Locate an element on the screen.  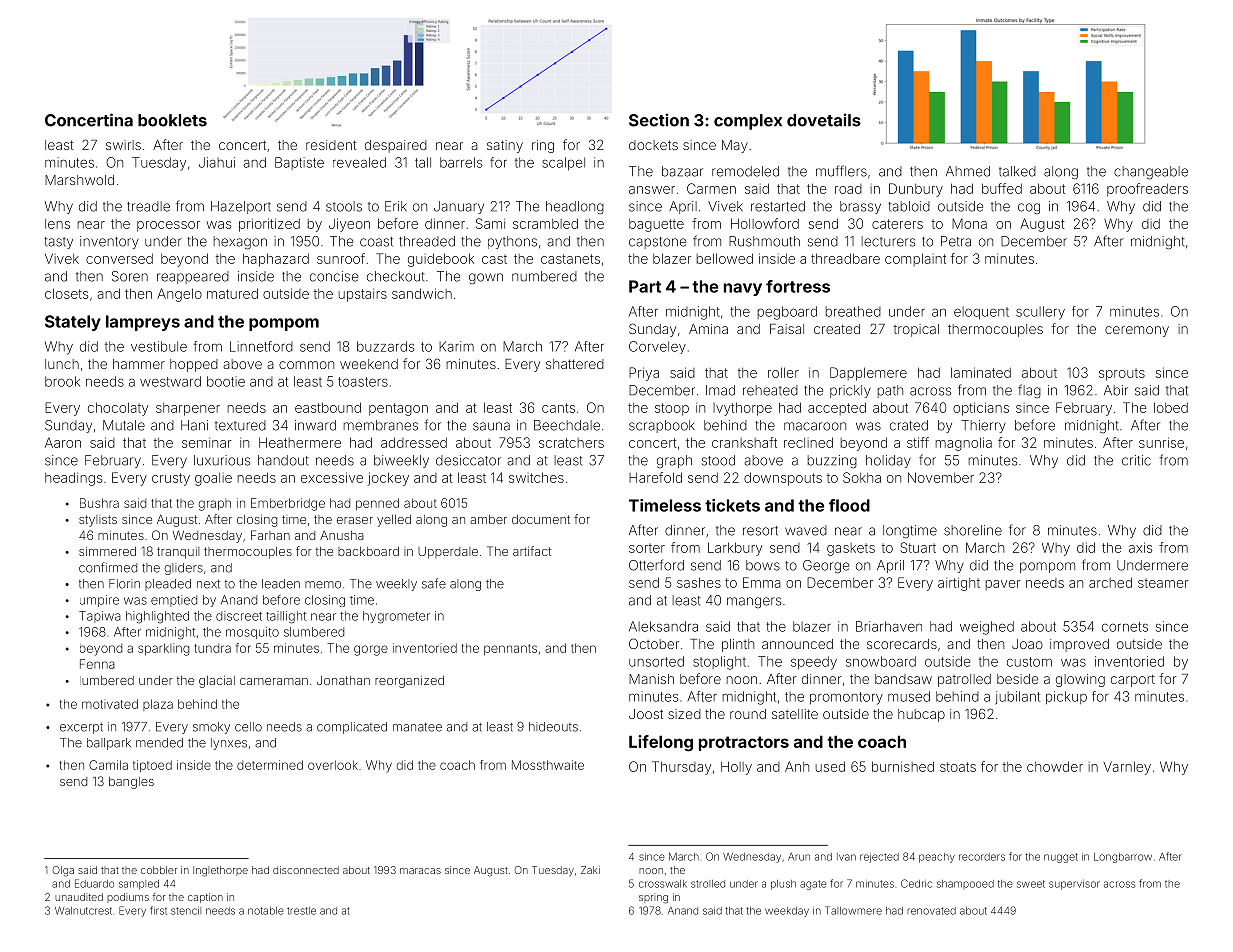
Marshwold is located at coordinates (79, 180).
